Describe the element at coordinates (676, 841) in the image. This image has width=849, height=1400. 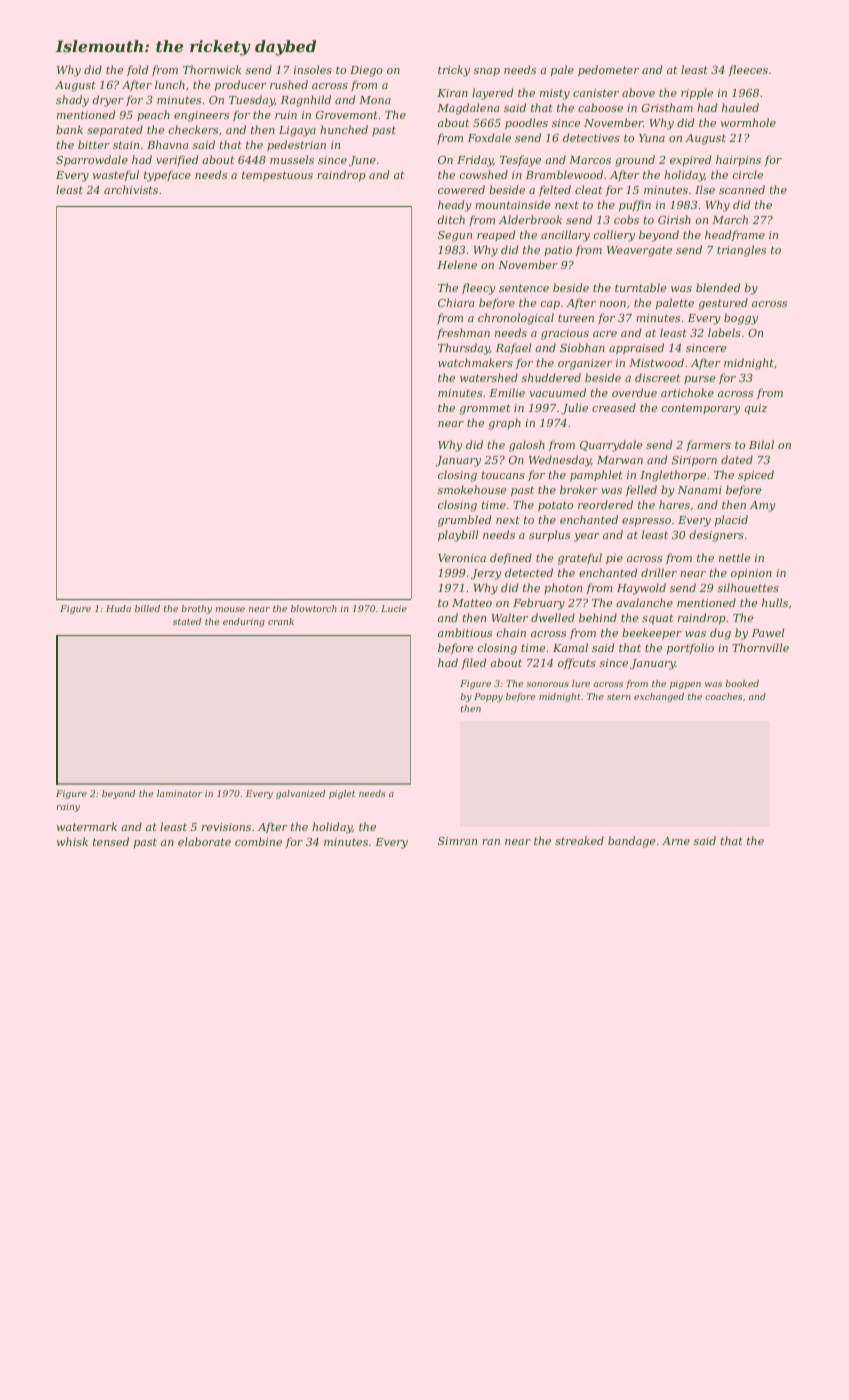
I see `Arne` at that location.
